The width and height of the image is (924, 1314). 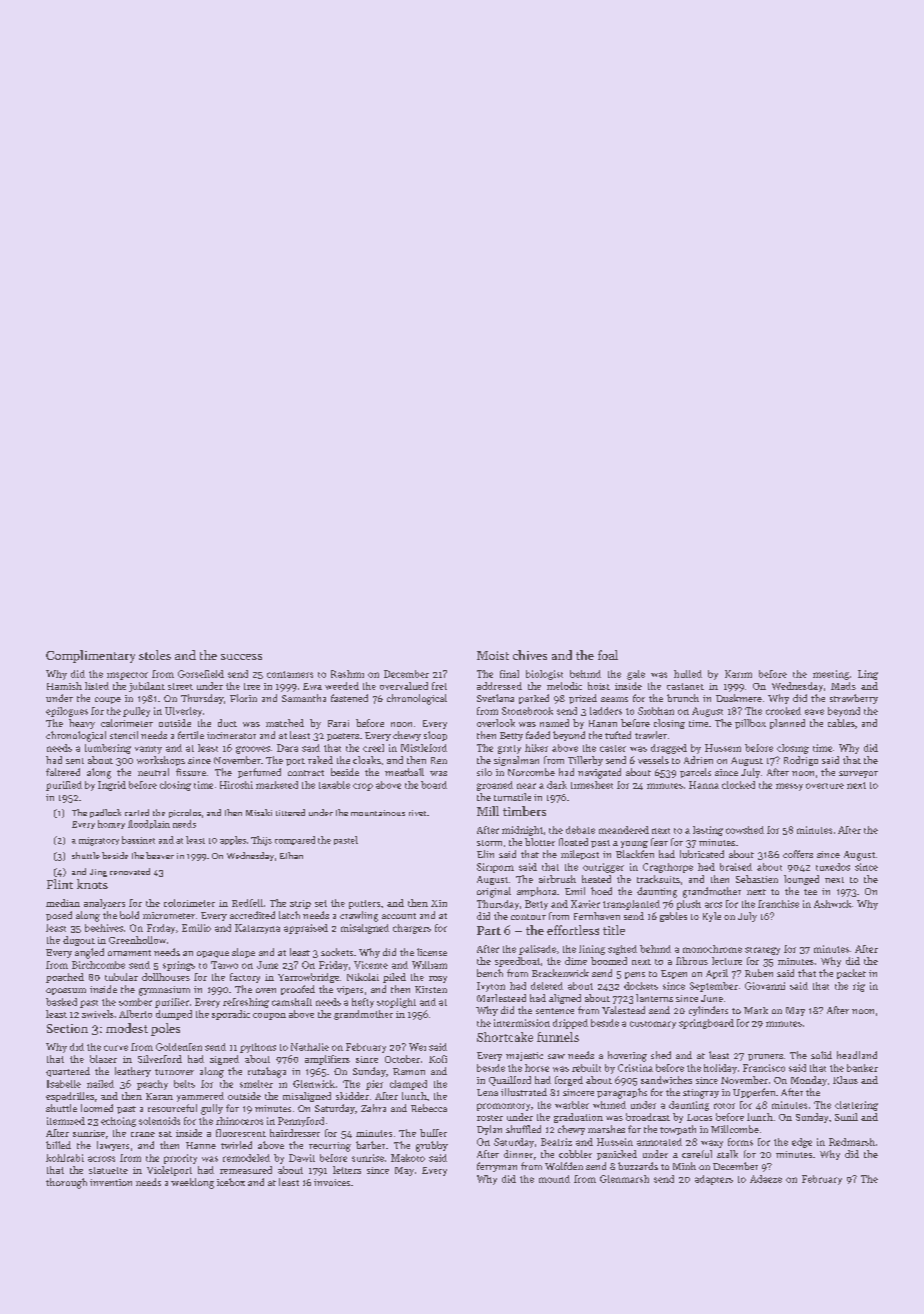 What do you see at coordinates (530, 655) in the image?
I see `chives` at bounding box center [530, 655].
